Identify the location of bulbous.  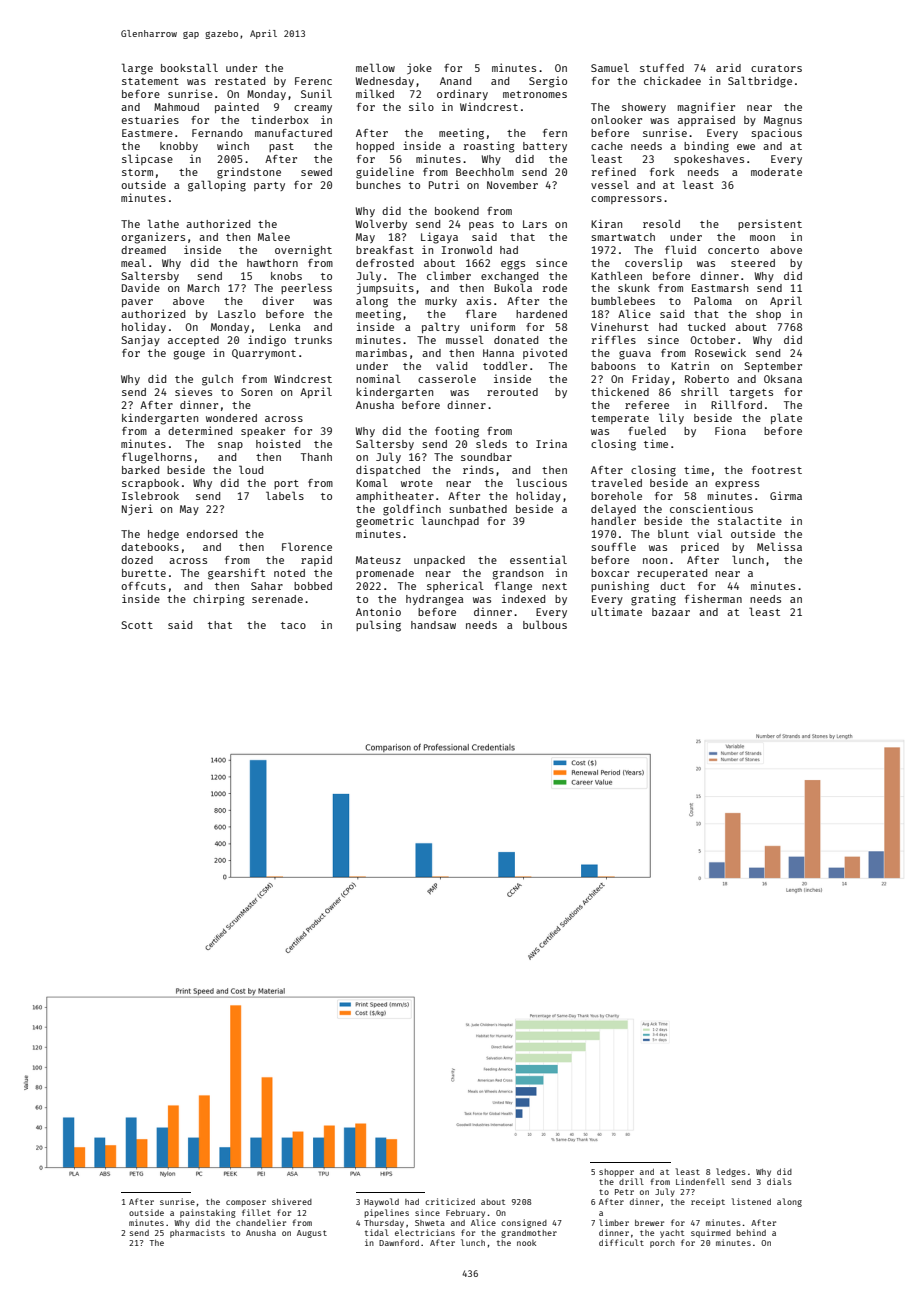
(545, 624).
